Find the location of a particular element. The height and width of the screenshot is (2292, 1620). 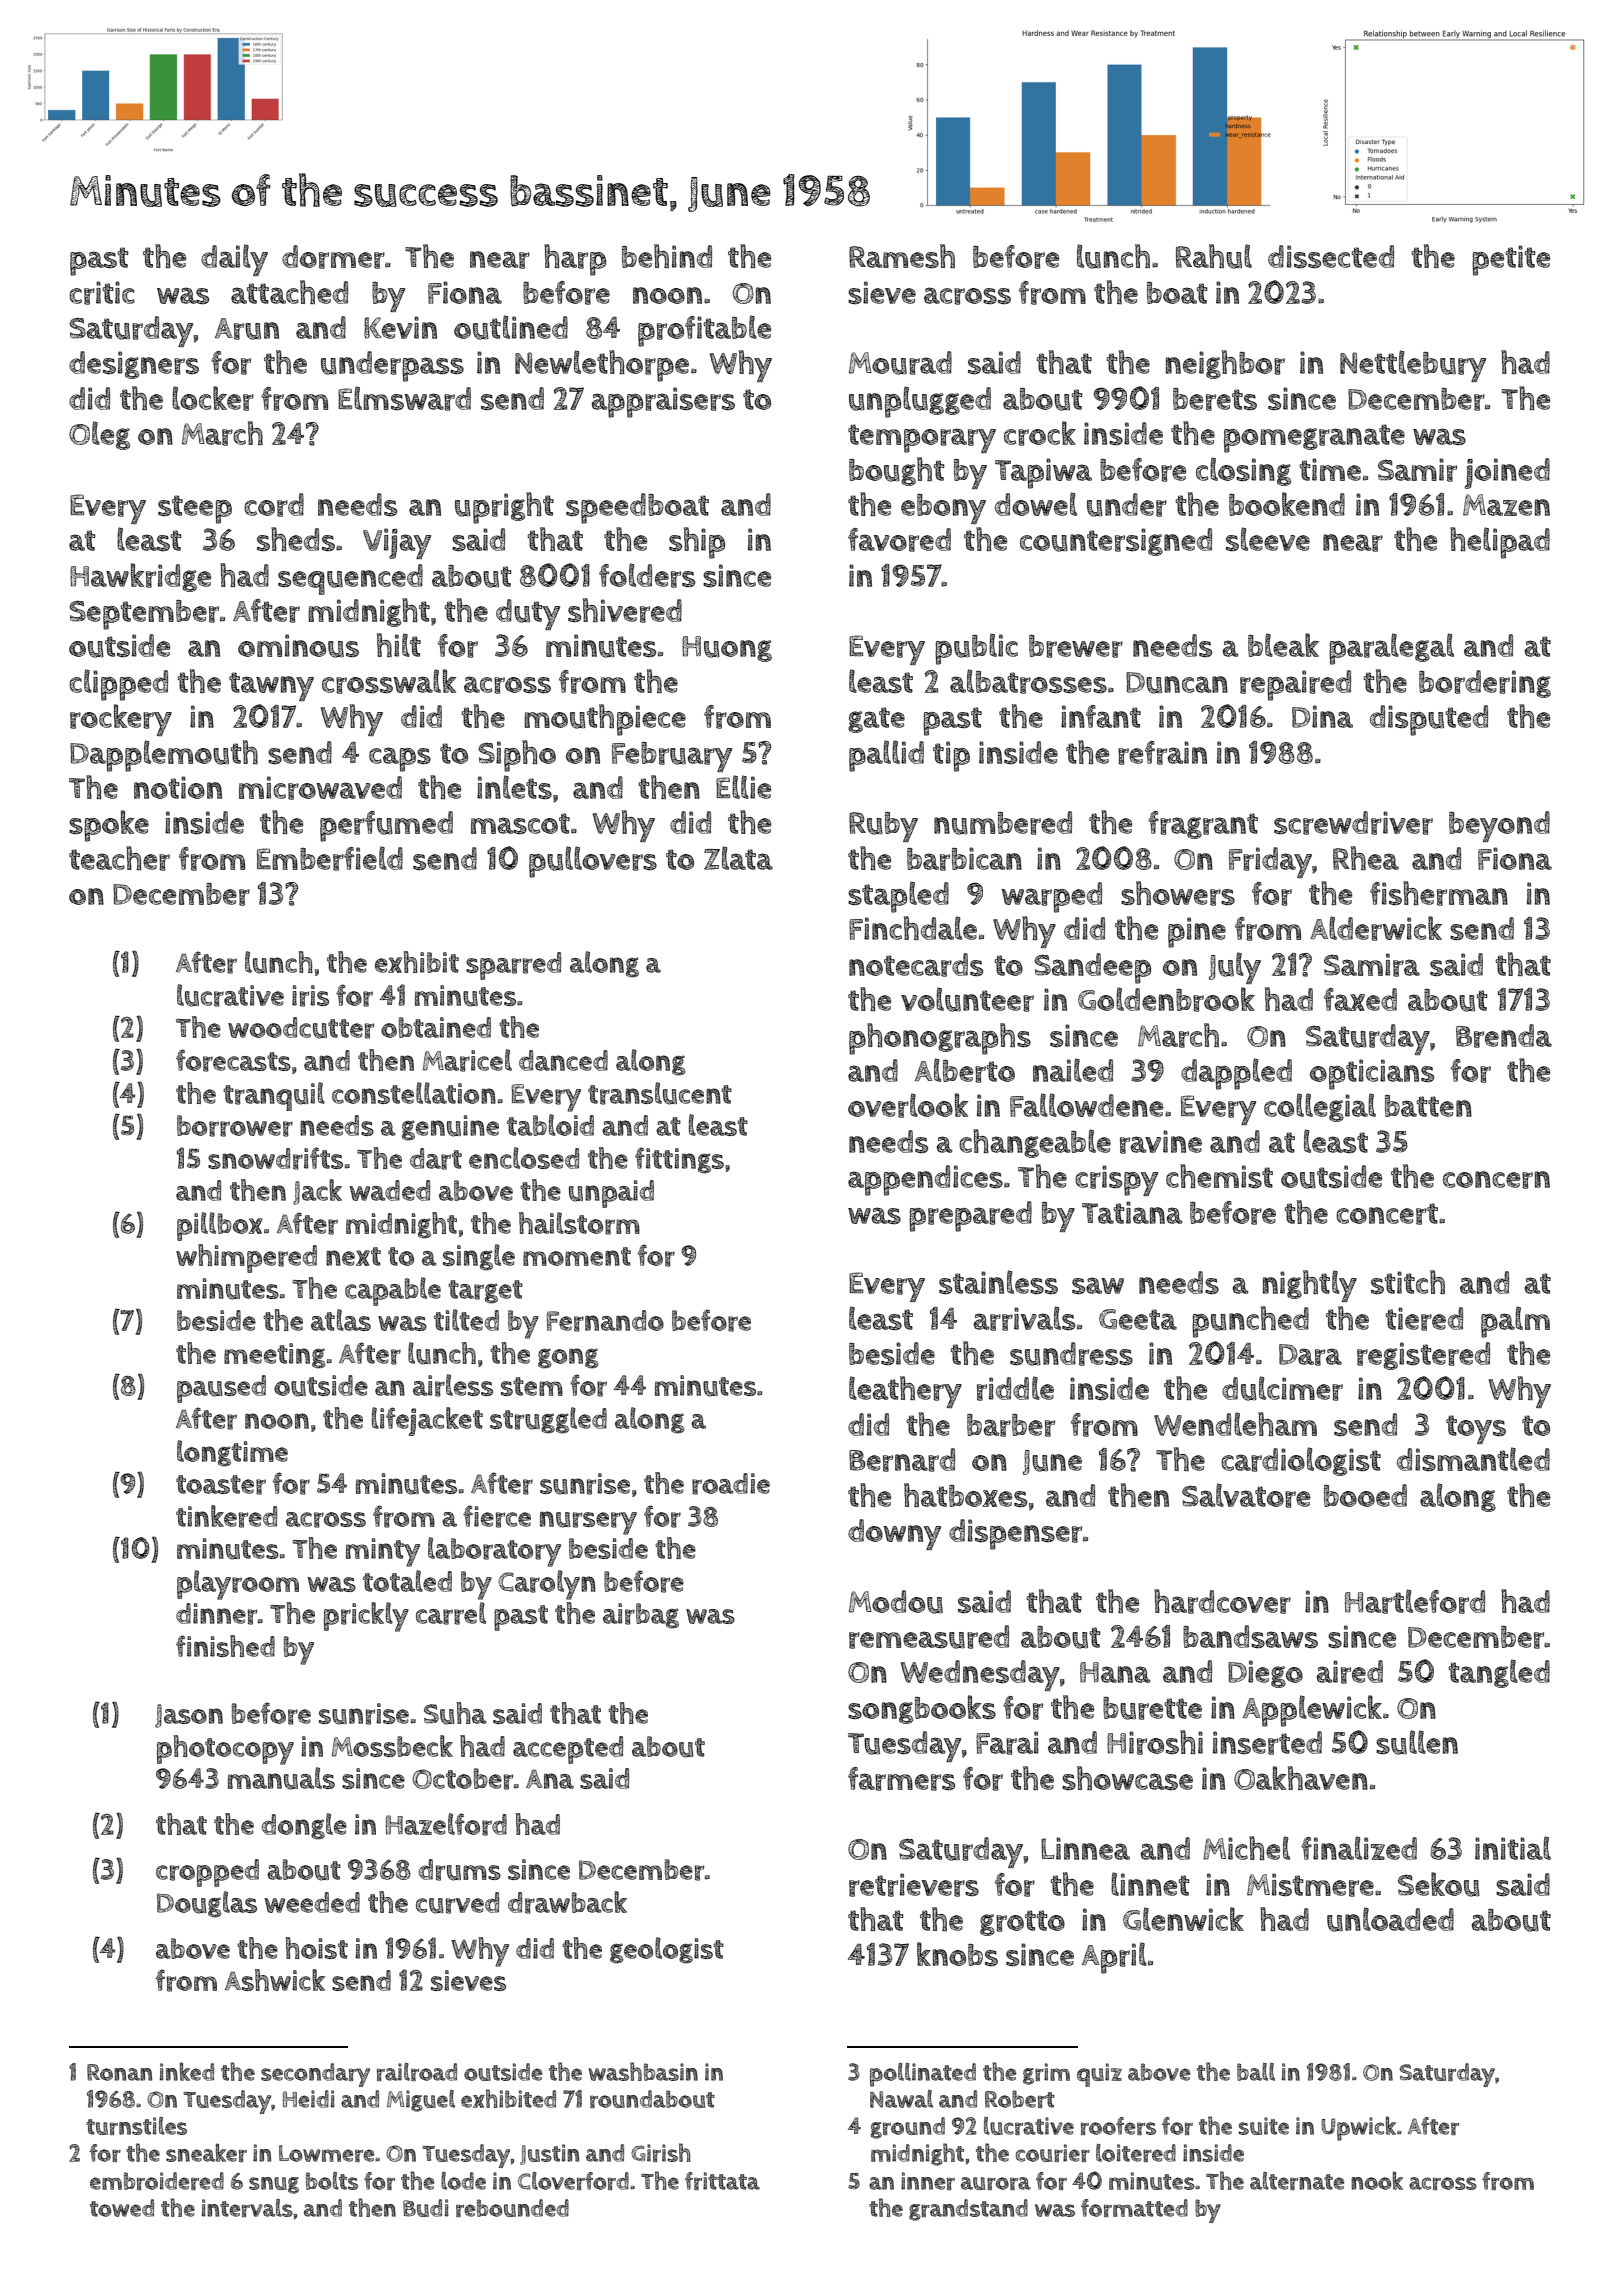

critic is located at coordinates (102, 293).
